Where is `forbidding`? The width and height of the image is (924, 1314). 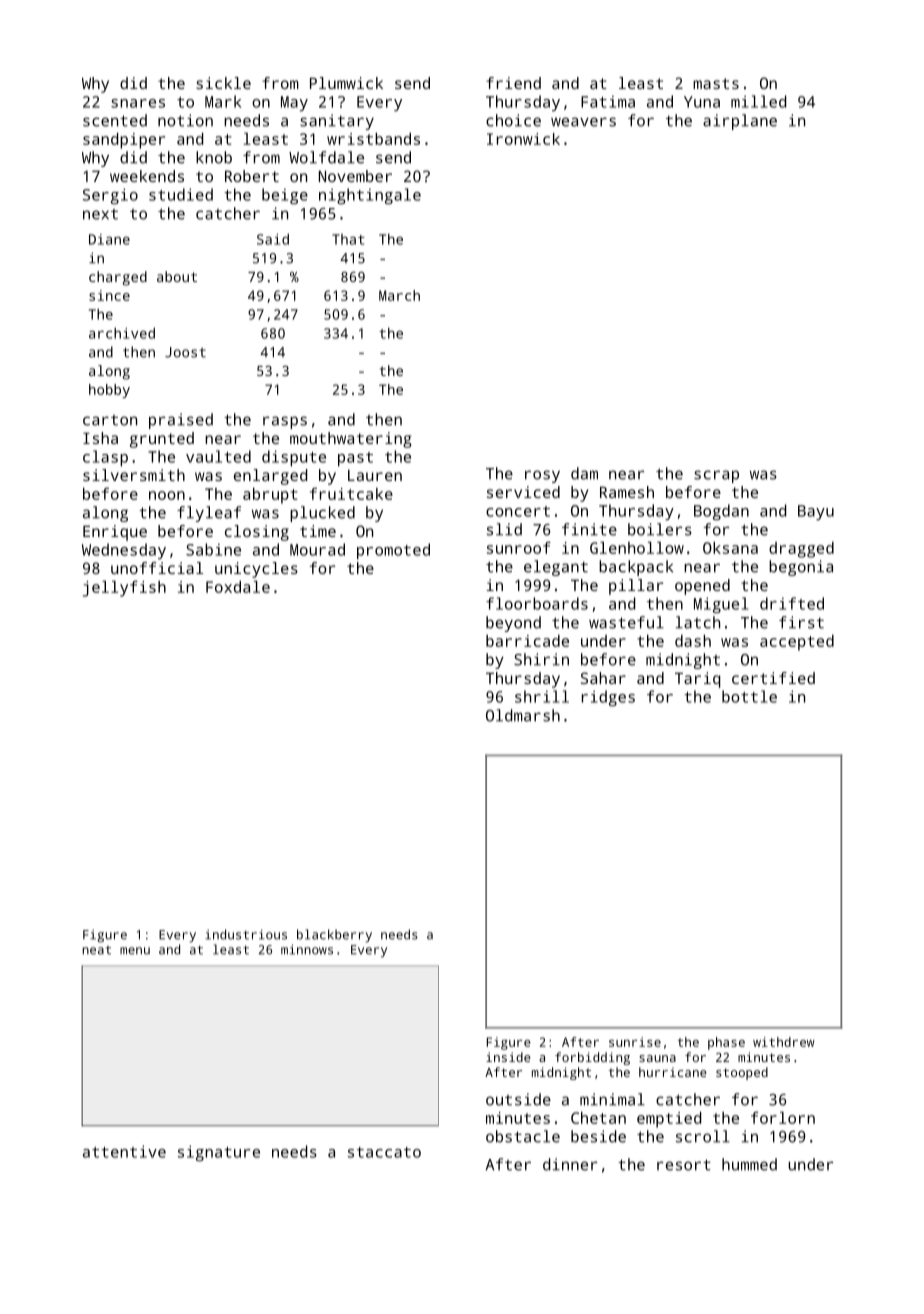 forbidding is located at coordinates (592, 1058).
